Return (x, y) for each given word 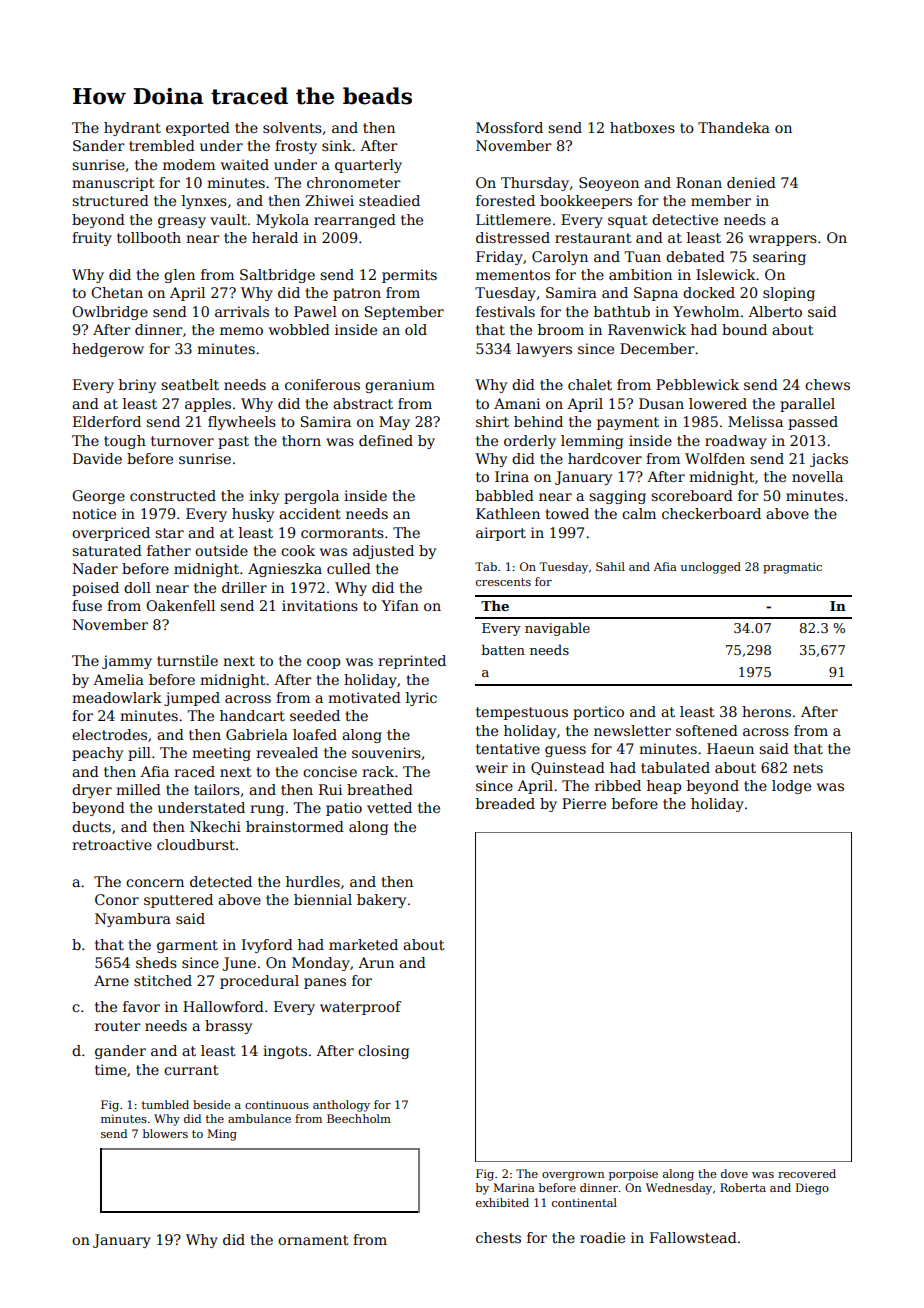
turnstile (187, 660)
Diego (812, 1189)
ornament (313, 1240)
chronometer (354, 182)
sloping (789, 294)
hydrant (132, 129)
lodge (791, 787)
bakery (381, 901)
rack (378, 771)
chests (498, 1237)
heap (664, 787)
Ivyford (267, 946)
